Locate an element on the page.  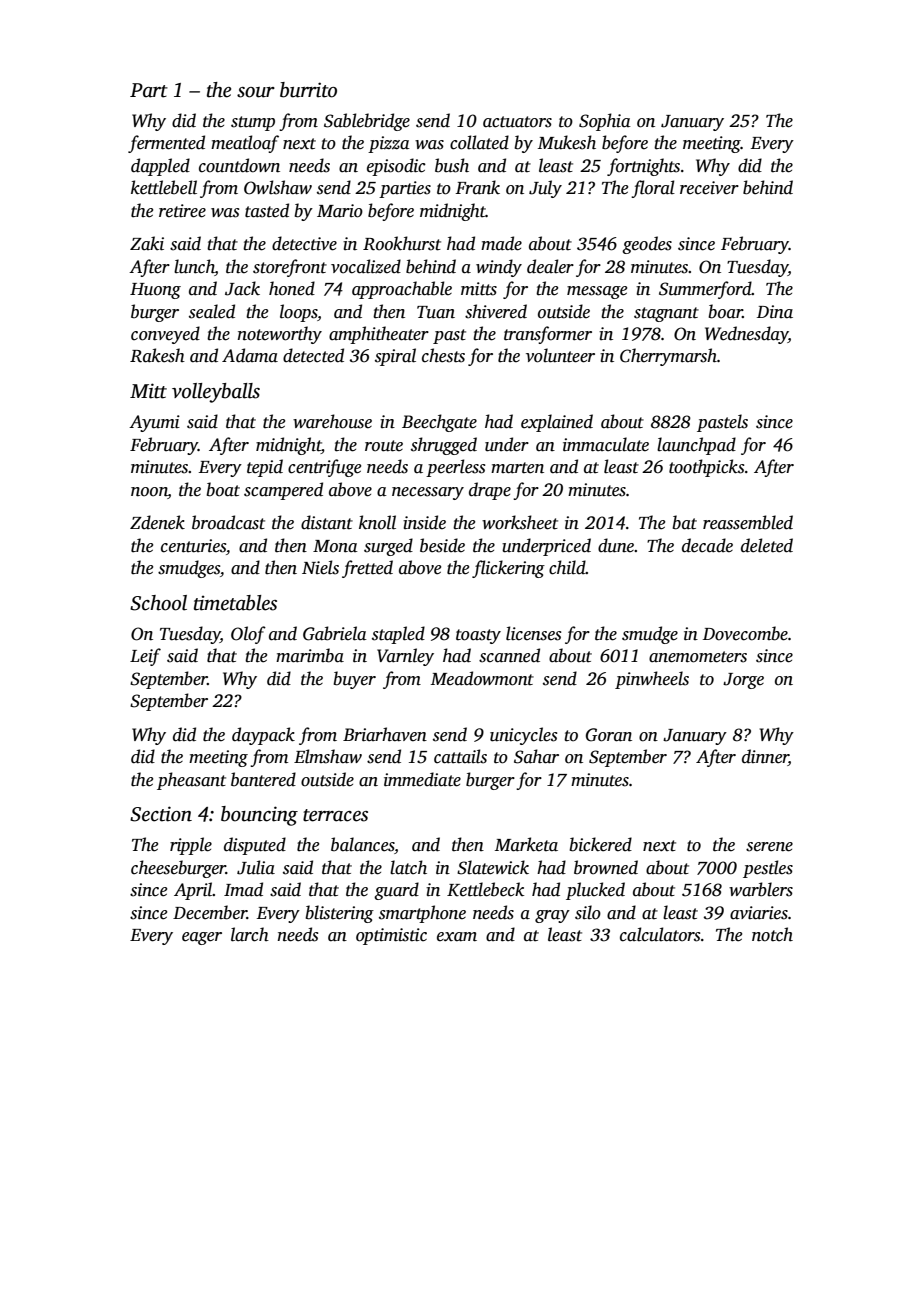
beside is located at coordinates (442, 545).
